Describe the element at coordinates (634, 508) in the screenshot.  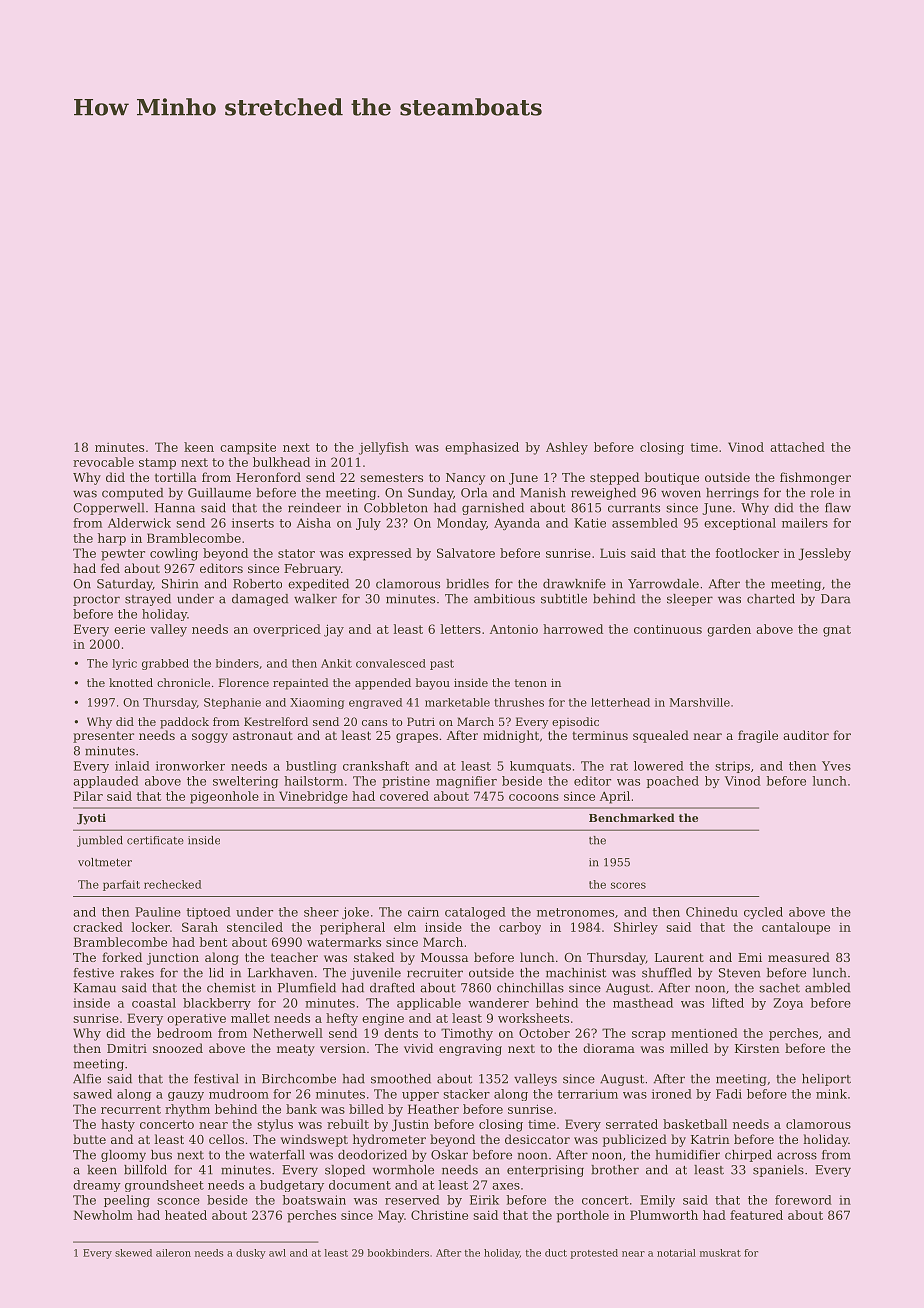
I see `currants` at that location.
